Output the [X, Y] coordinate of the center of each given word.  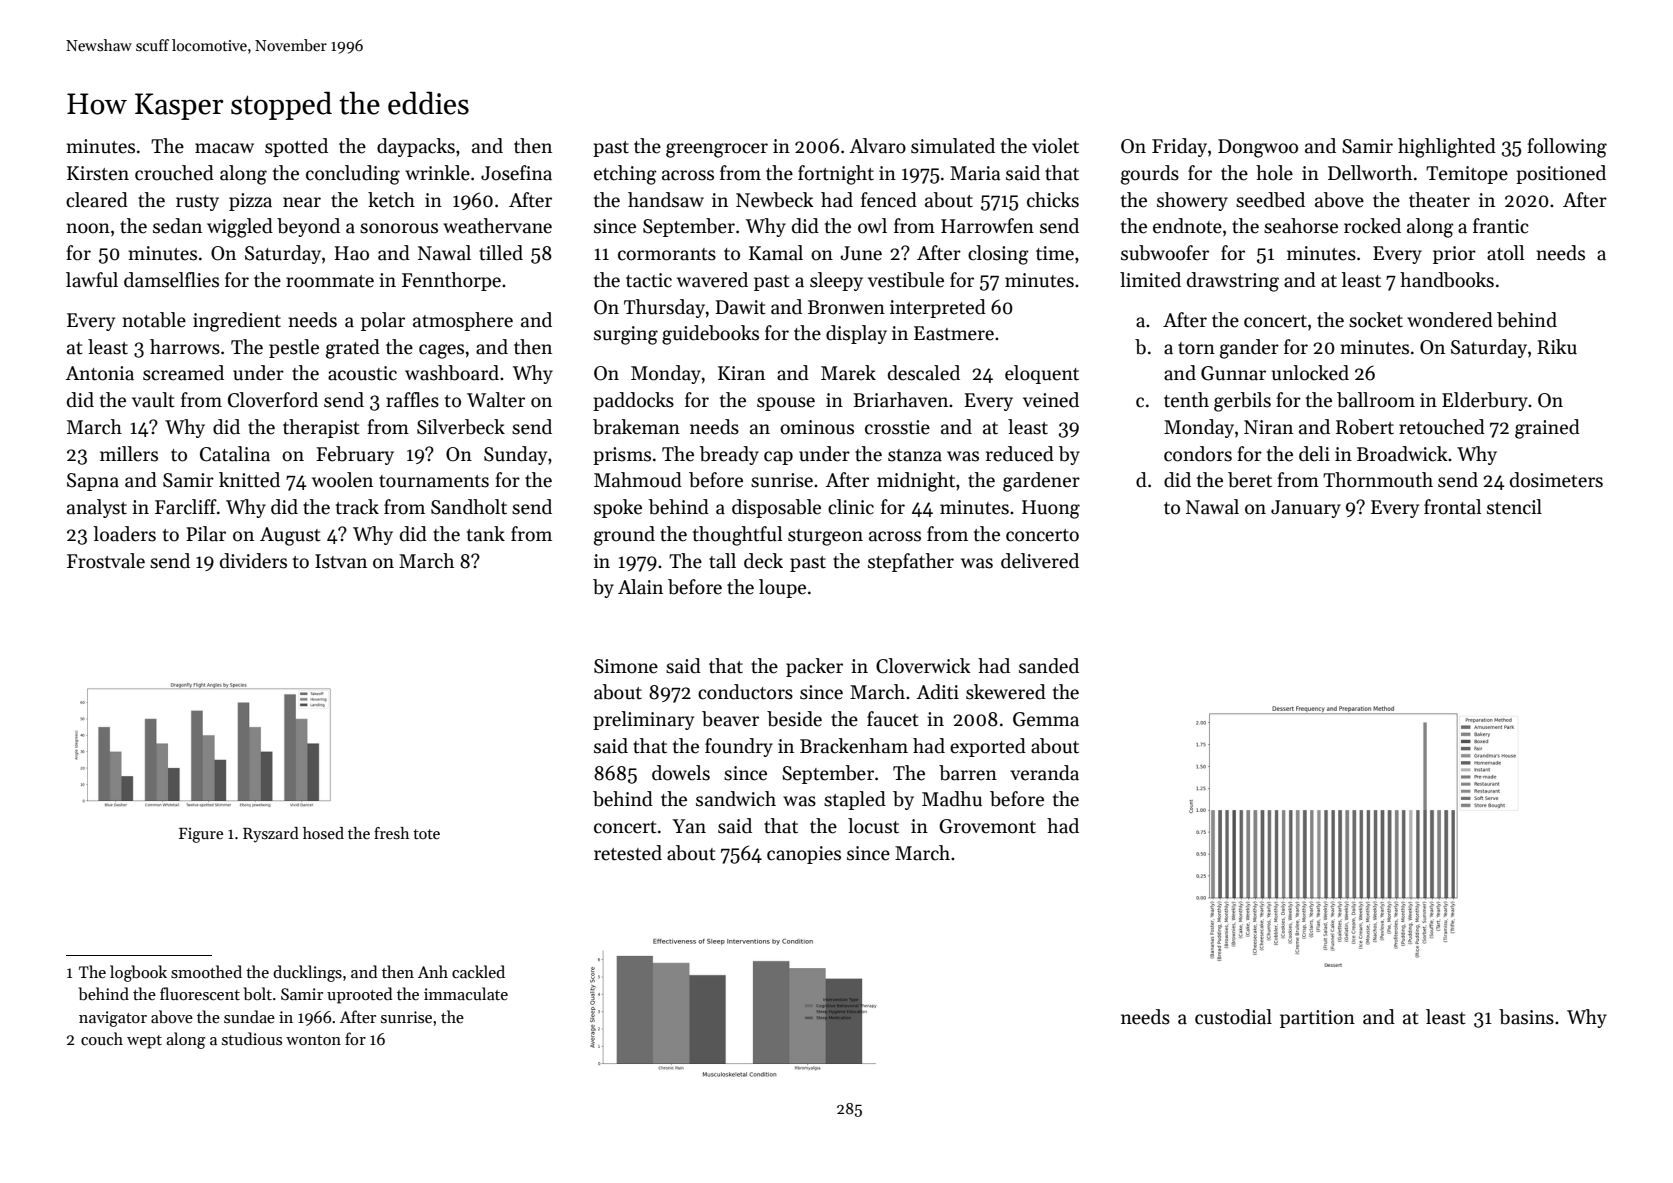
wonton [313, 1040]
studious [252, 1038]
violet [1055, 146]
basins [1526, 1017]
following [1567, 148]
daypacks [416, 147]
